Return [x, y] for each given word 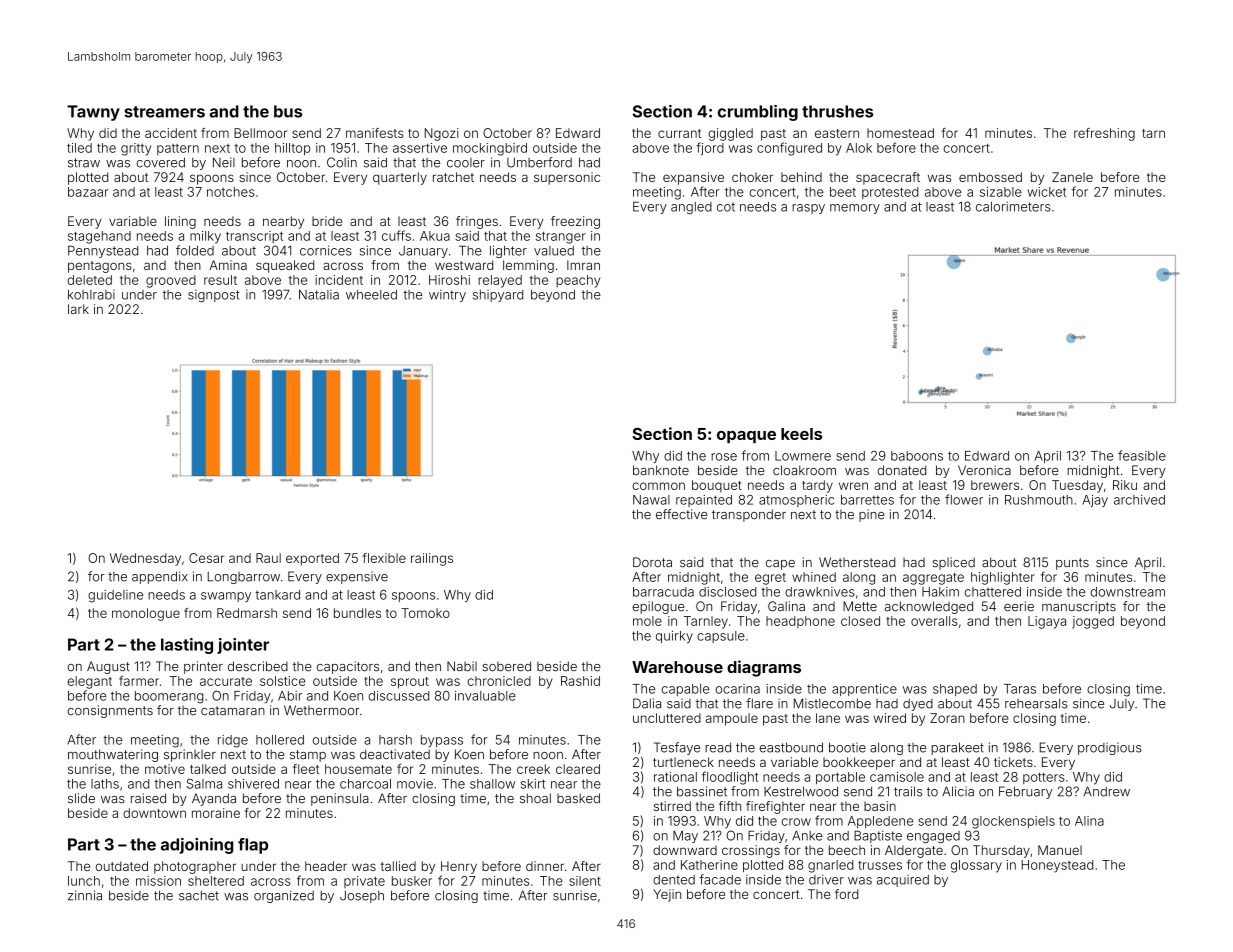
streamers [164, 112]
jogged [1093, 622]
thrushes [837, 111]
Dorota [652, 562]
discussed [398, 696]
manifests [375, 133]
